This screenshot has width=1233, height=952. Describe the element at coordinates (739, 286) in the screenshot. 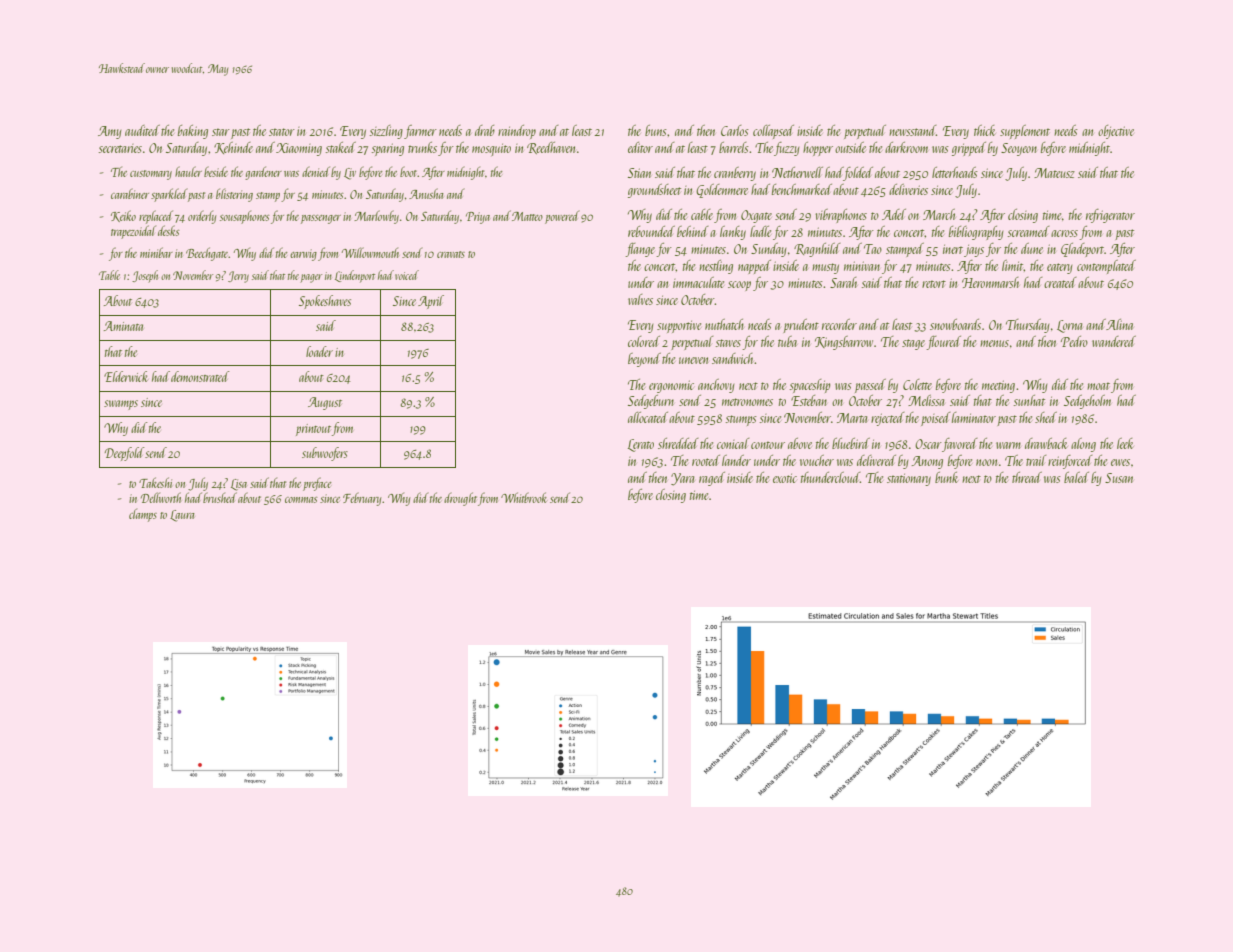

I see `scoop` at that location.
